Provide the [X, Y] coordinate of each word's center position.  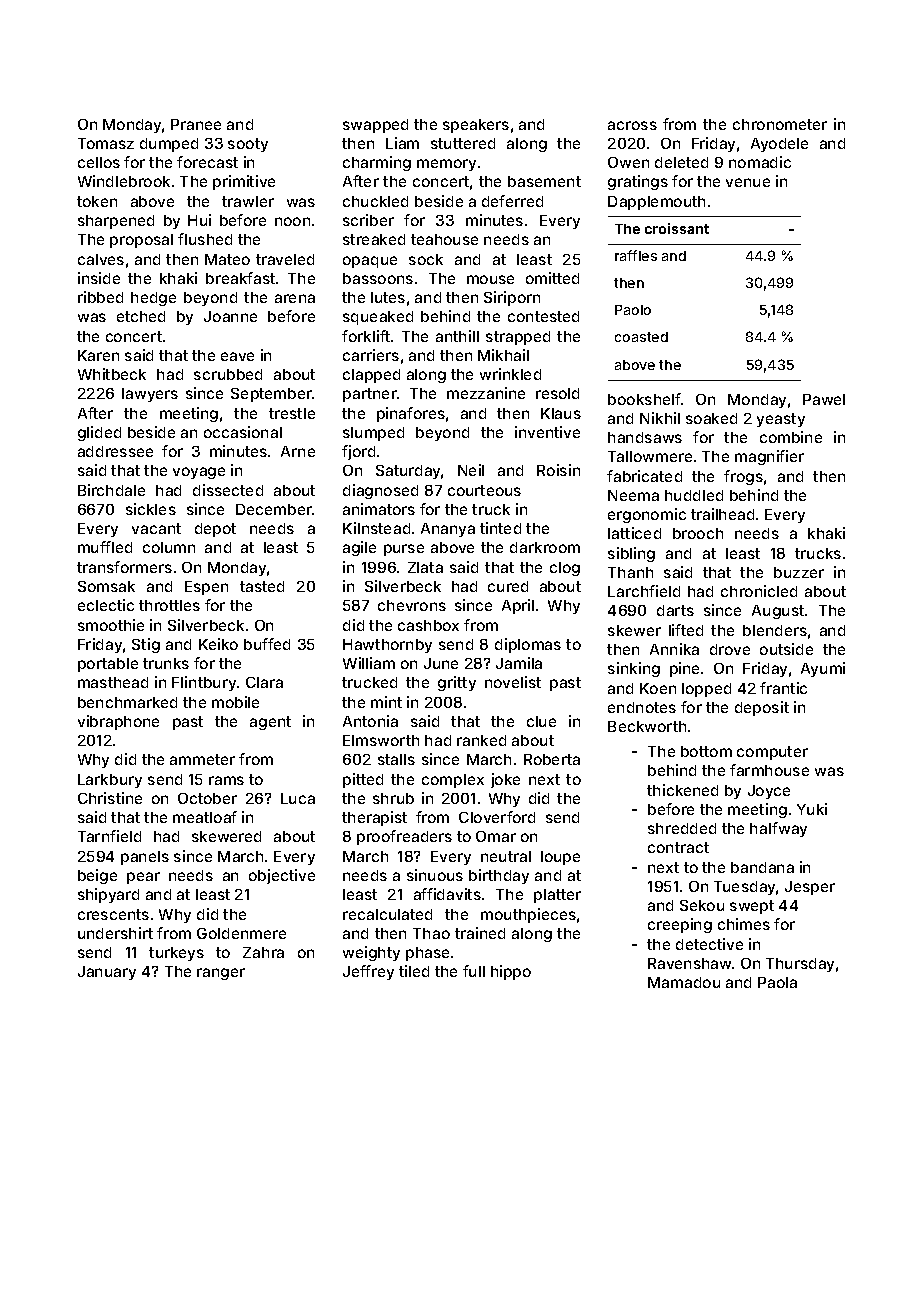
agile [359, 548]
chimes [744, 924]
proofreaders [404, 837]
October [207, 798]
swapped [375, 126]
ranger [221, 974]
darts [675, 610]
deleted [681, 162]
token [97, 201]
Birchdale [111, 490]
